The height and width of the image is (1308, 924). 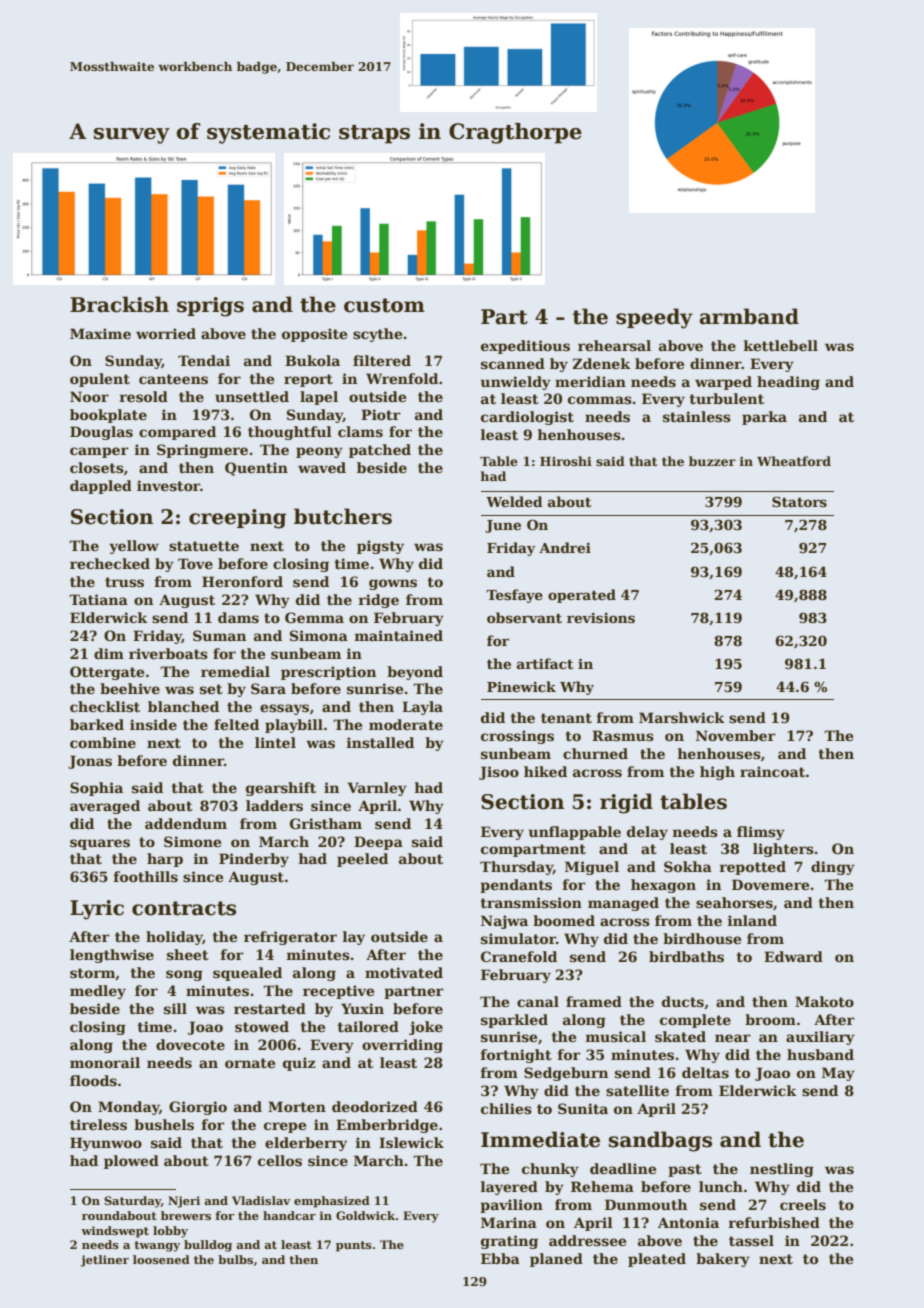 I want to click on lintel, so click(x=275, y=742).
